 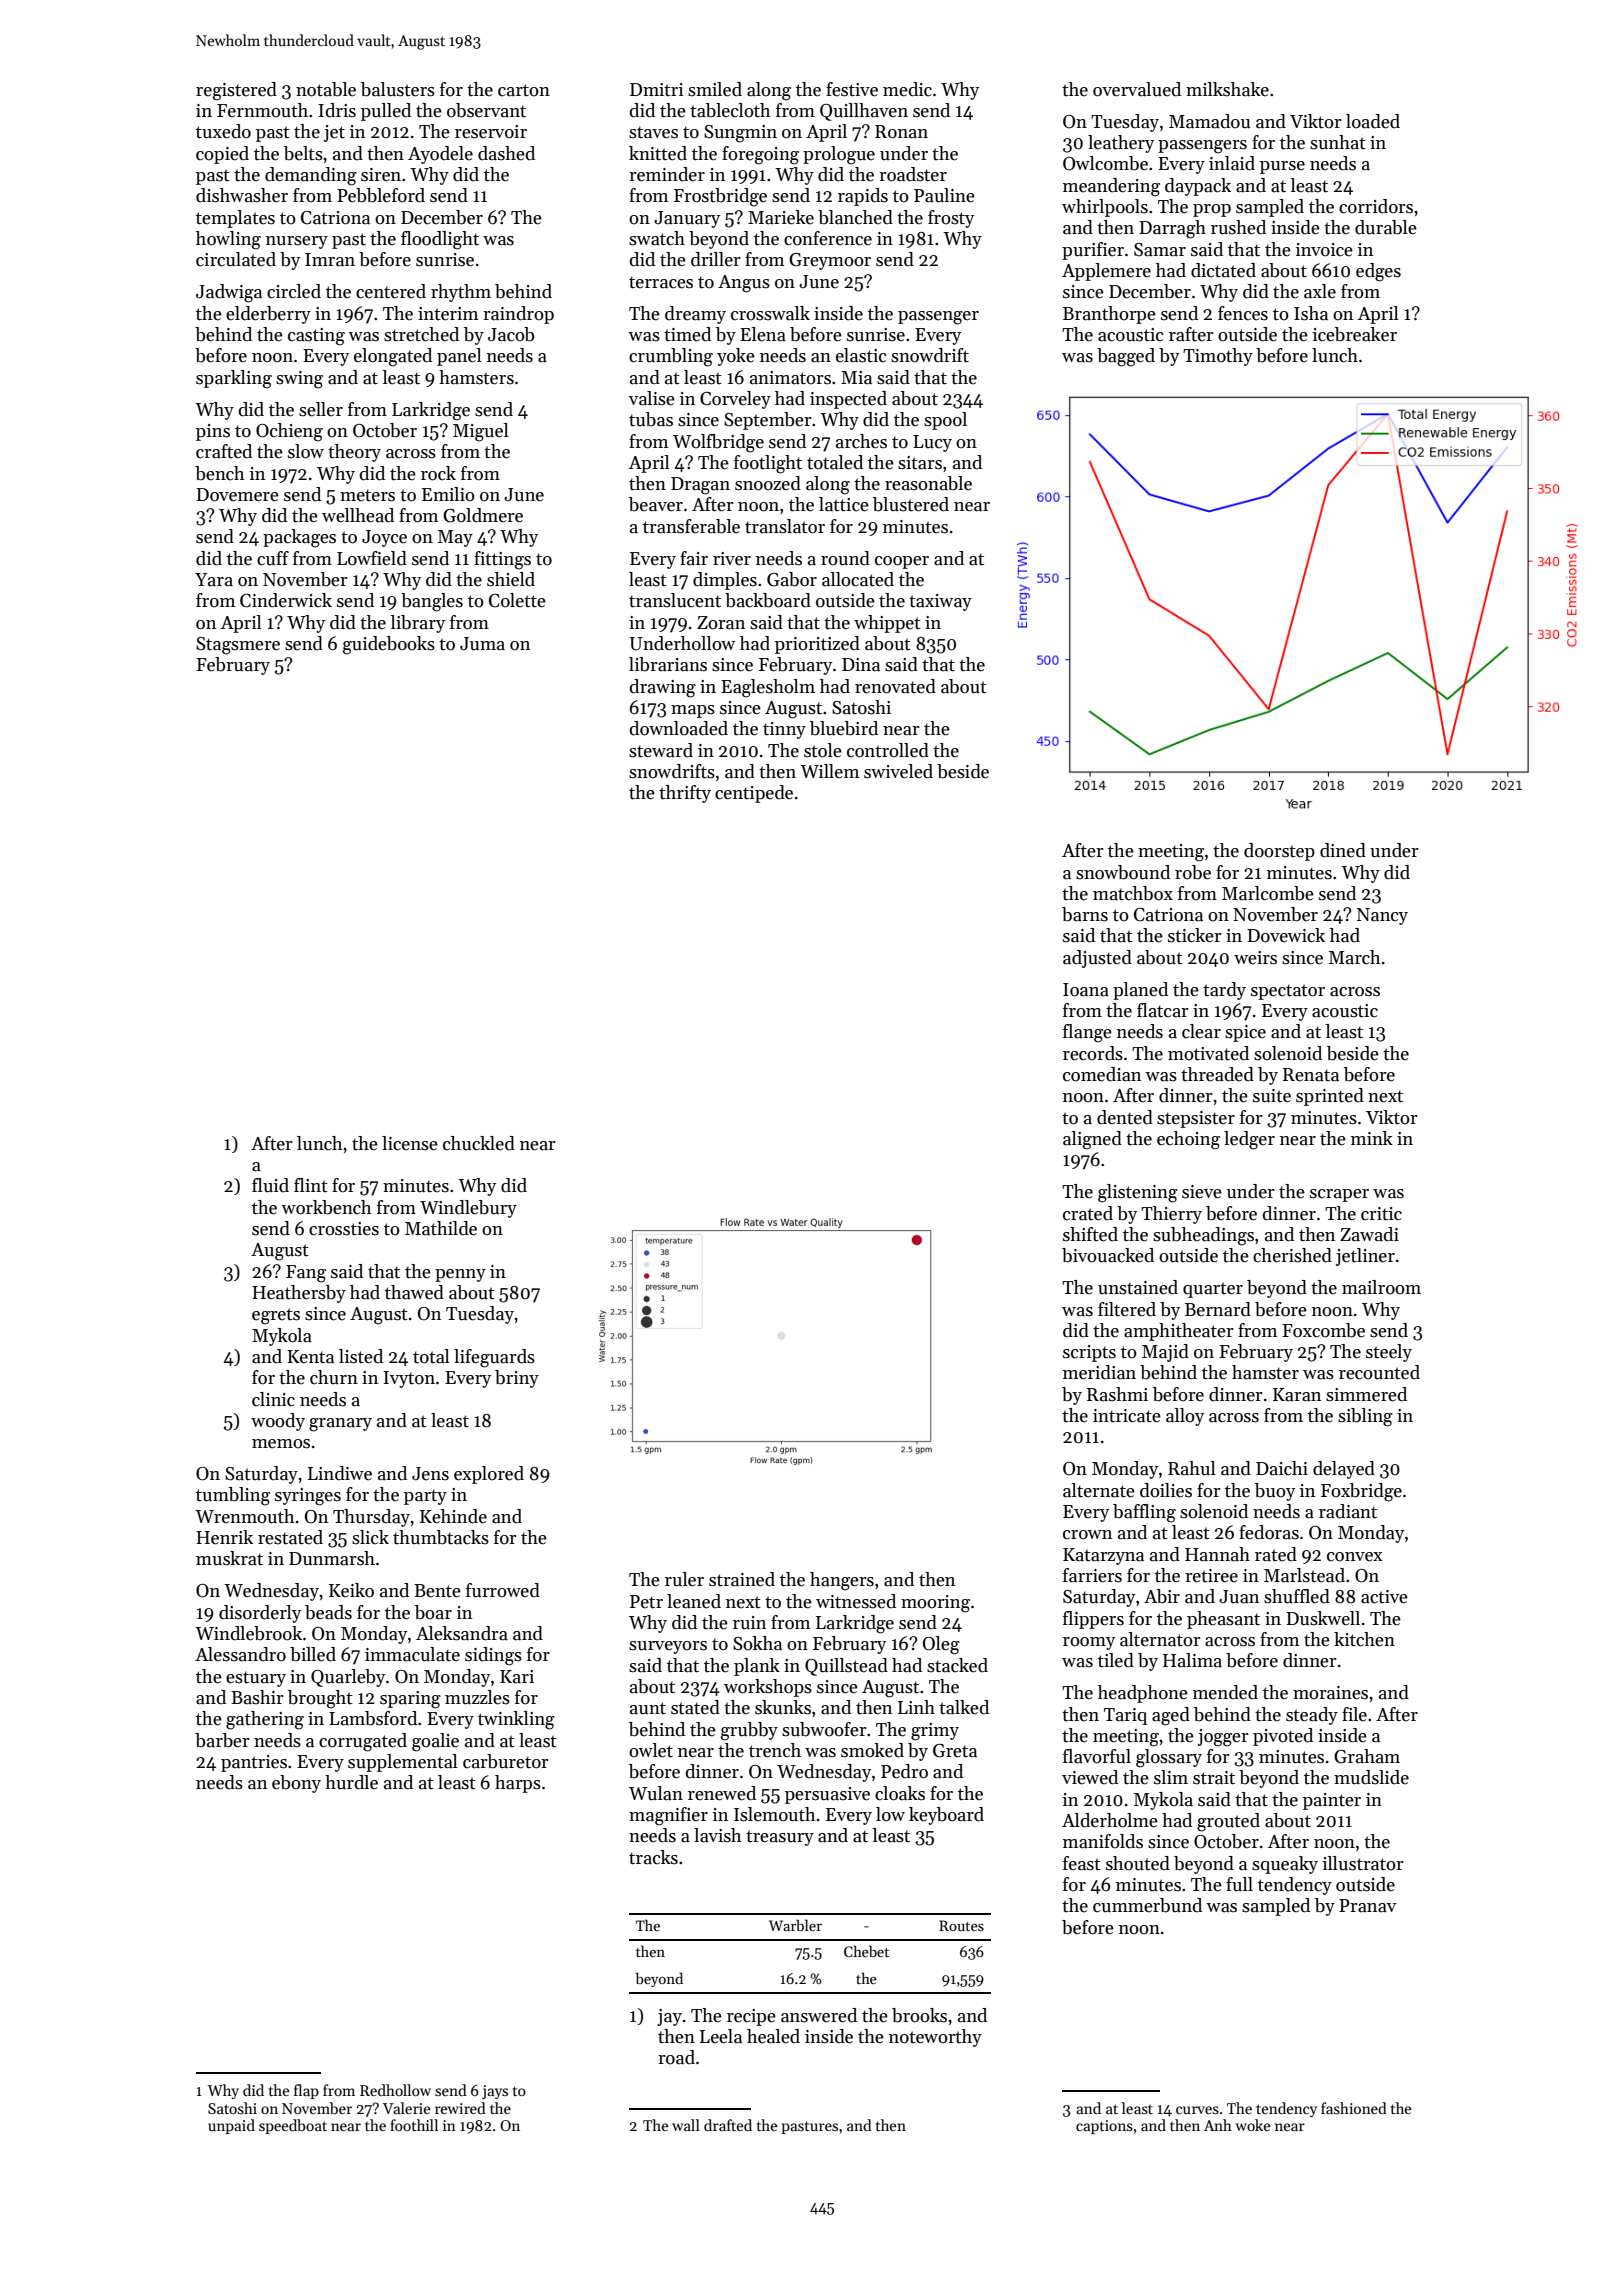 I want to click on clinic, so click(x=273, y=1399).
